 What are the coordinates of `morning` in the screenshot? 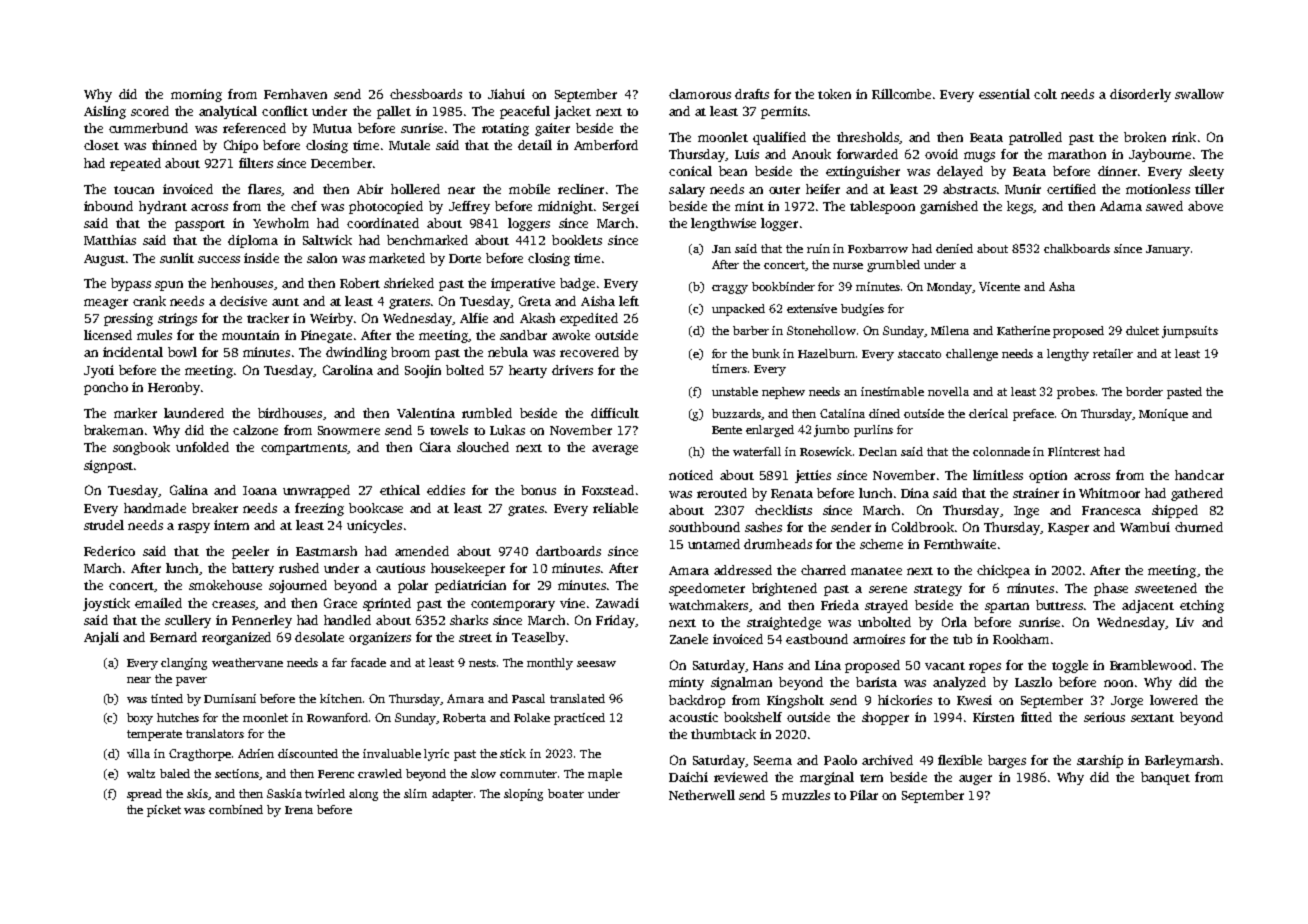 It's located at (196, 95).
